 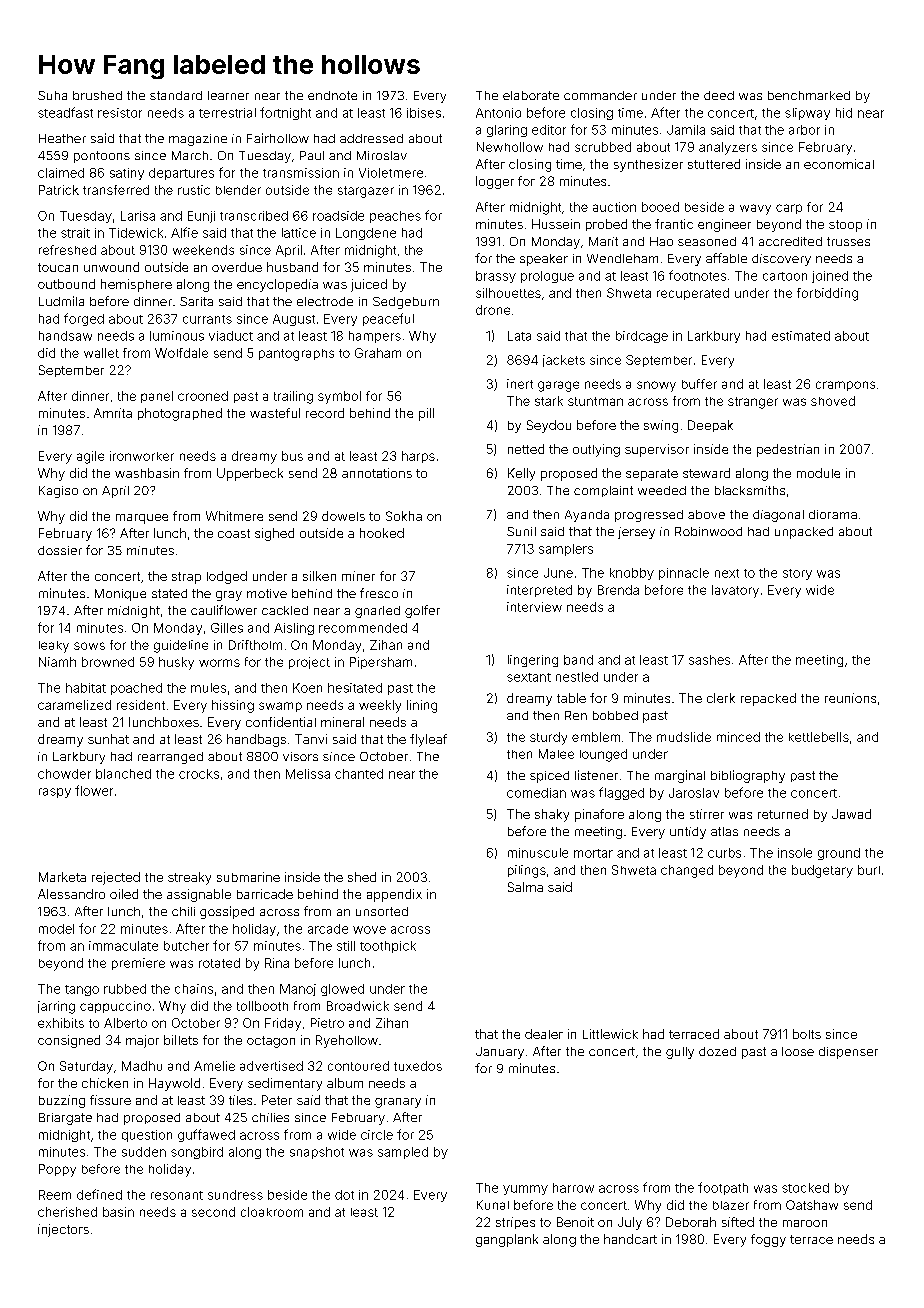 I want to click on crooned, so click(x=203, y=396).
